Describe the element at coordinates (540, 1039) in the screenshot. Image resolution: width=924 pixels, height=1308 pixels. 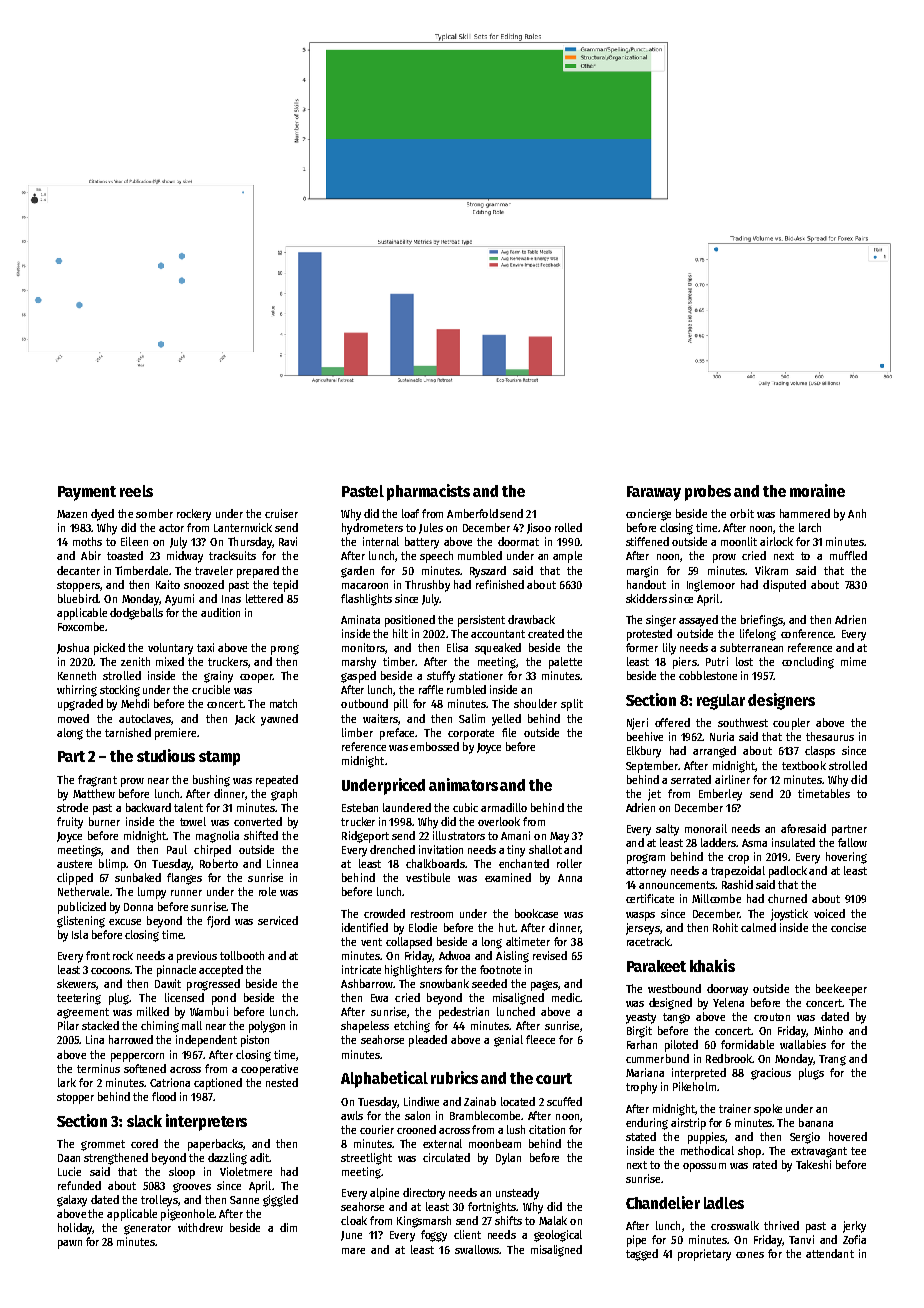
I see `fleece` at that location.
